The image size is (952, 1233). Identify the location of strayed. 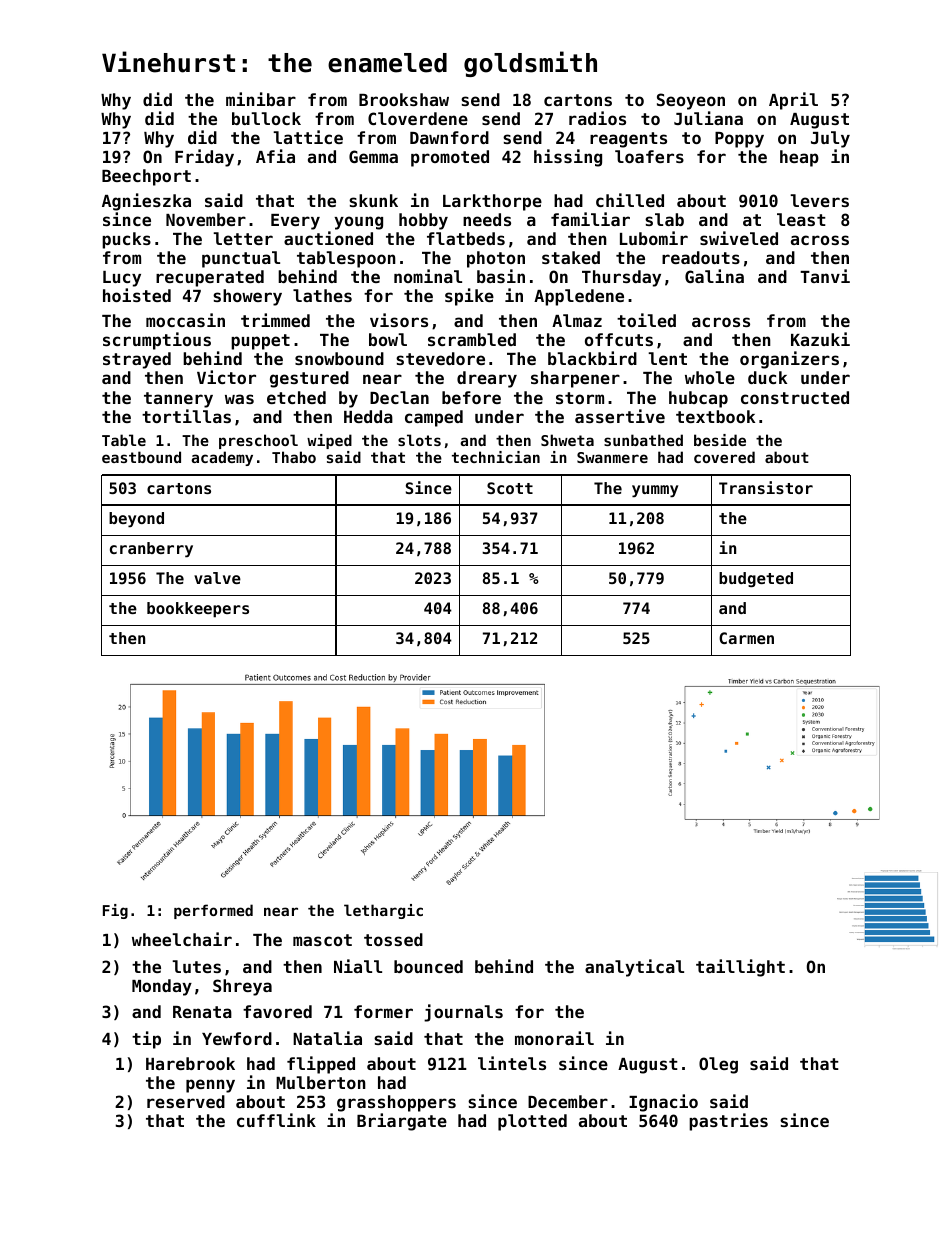
(137, 360).
